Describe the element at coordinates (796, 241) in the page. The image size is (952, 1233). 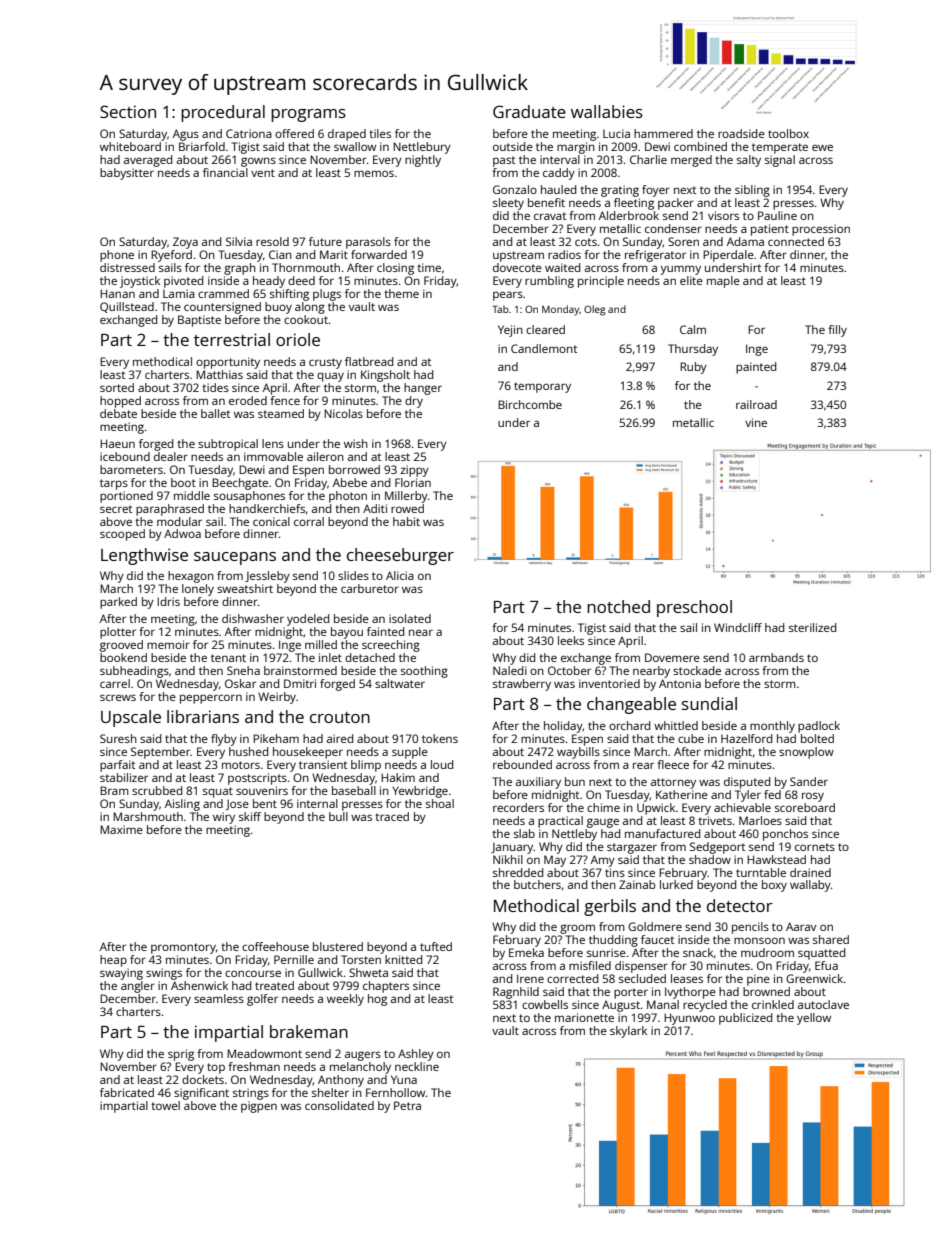
I see `connected` at that location.
